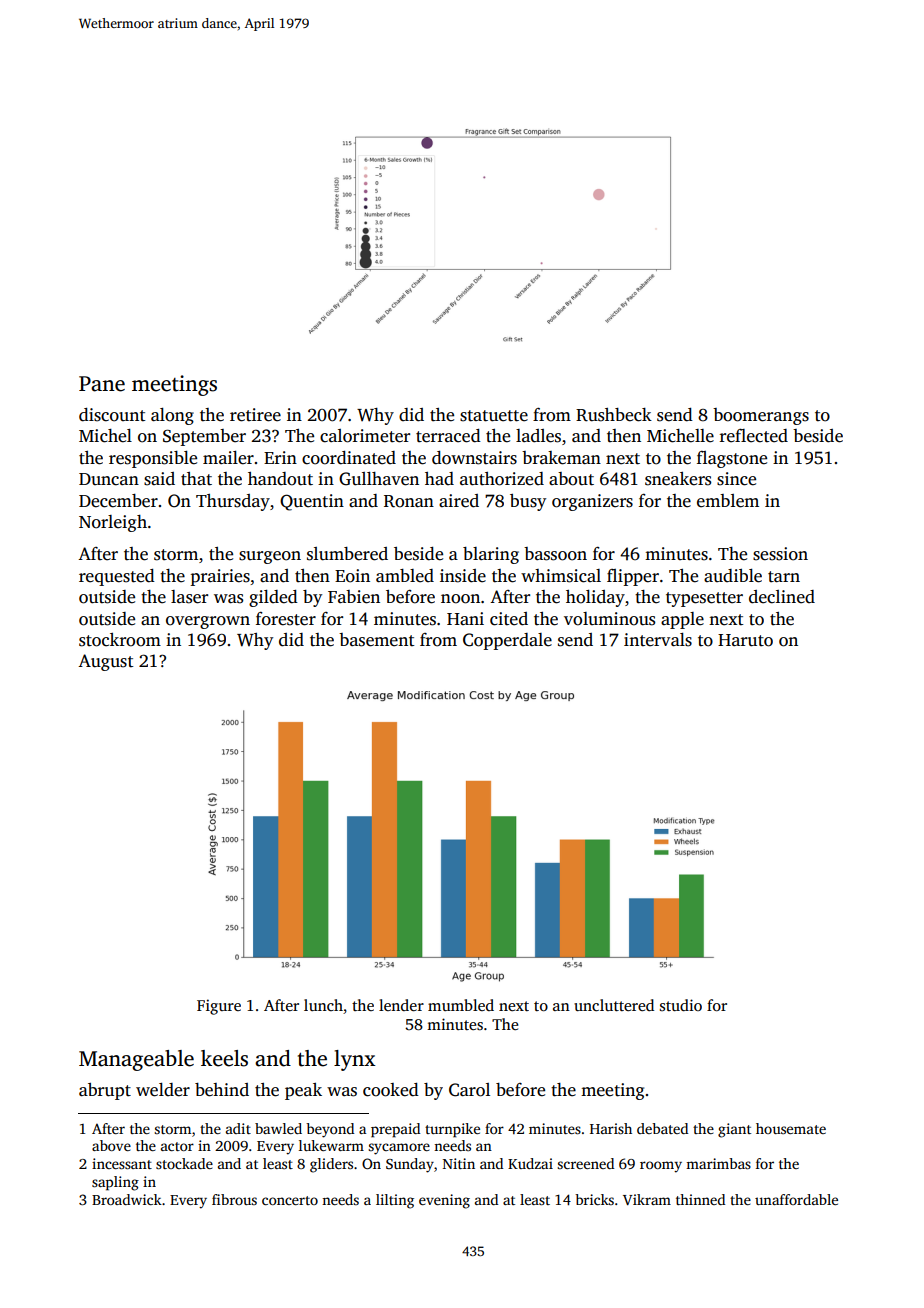 This screenshot has width=924, height=1308. Describe the element at coordinates (611, 1128) in the screenshot. I see `Harish` at that location.
